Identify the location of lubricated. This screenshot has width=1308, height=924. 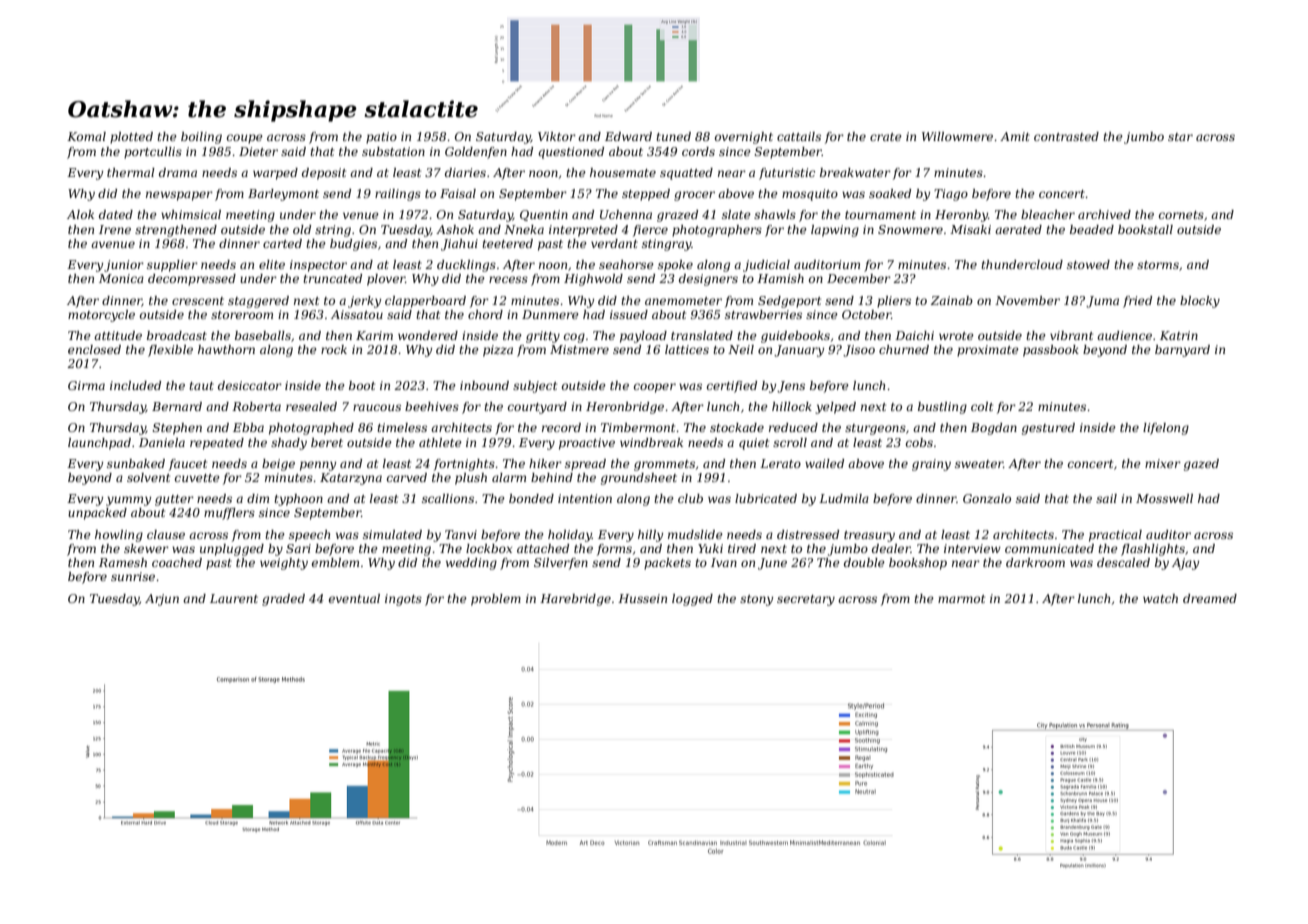
(766, 498).
